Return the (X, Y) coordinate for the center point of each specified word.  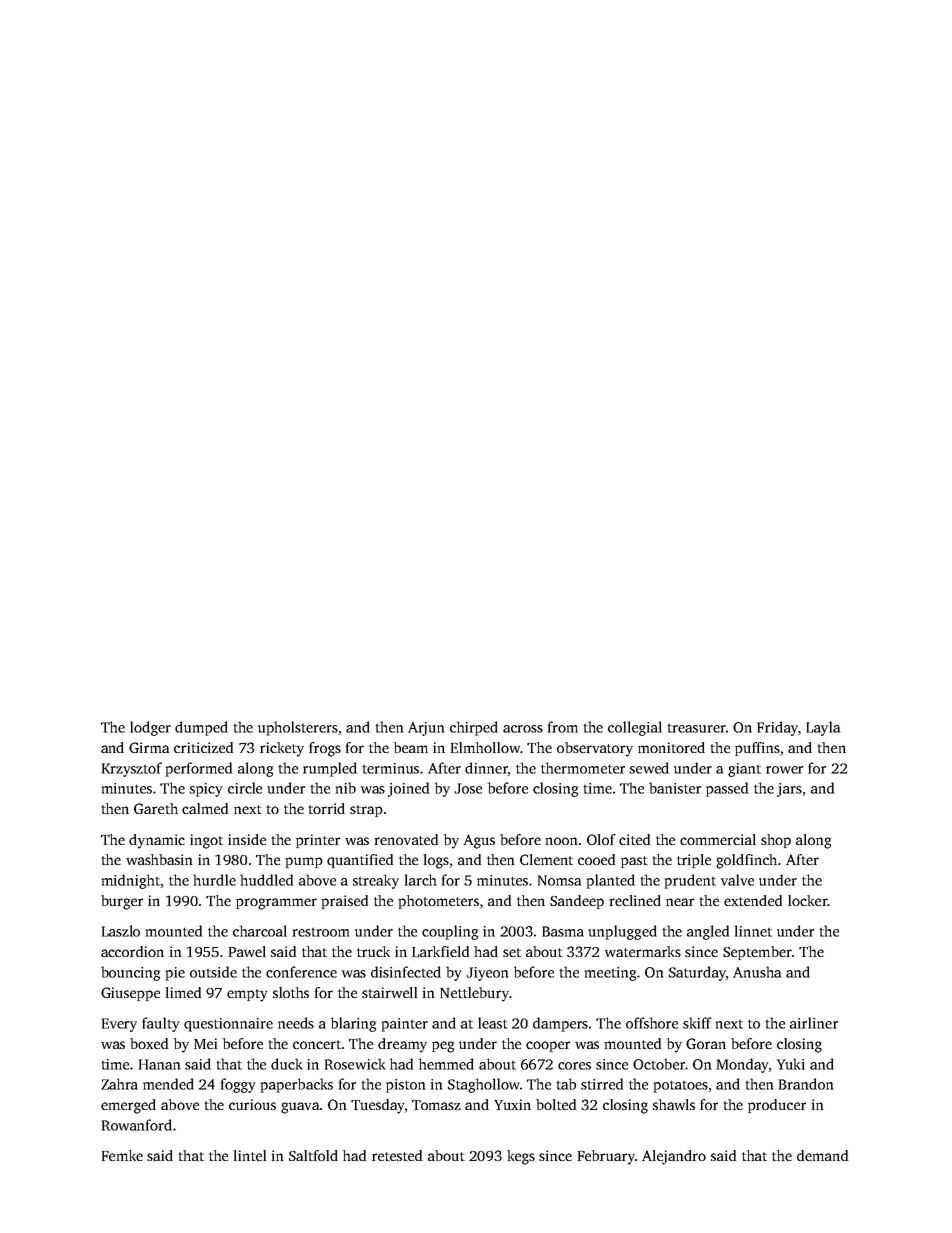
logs (436, 861)
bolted (556, 1104)
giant (744, 770)
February (606, 1157)
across (523, 729)
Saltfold (313, 1155)
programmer (276, 904)
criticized (203, 747)
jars (789, 790)
